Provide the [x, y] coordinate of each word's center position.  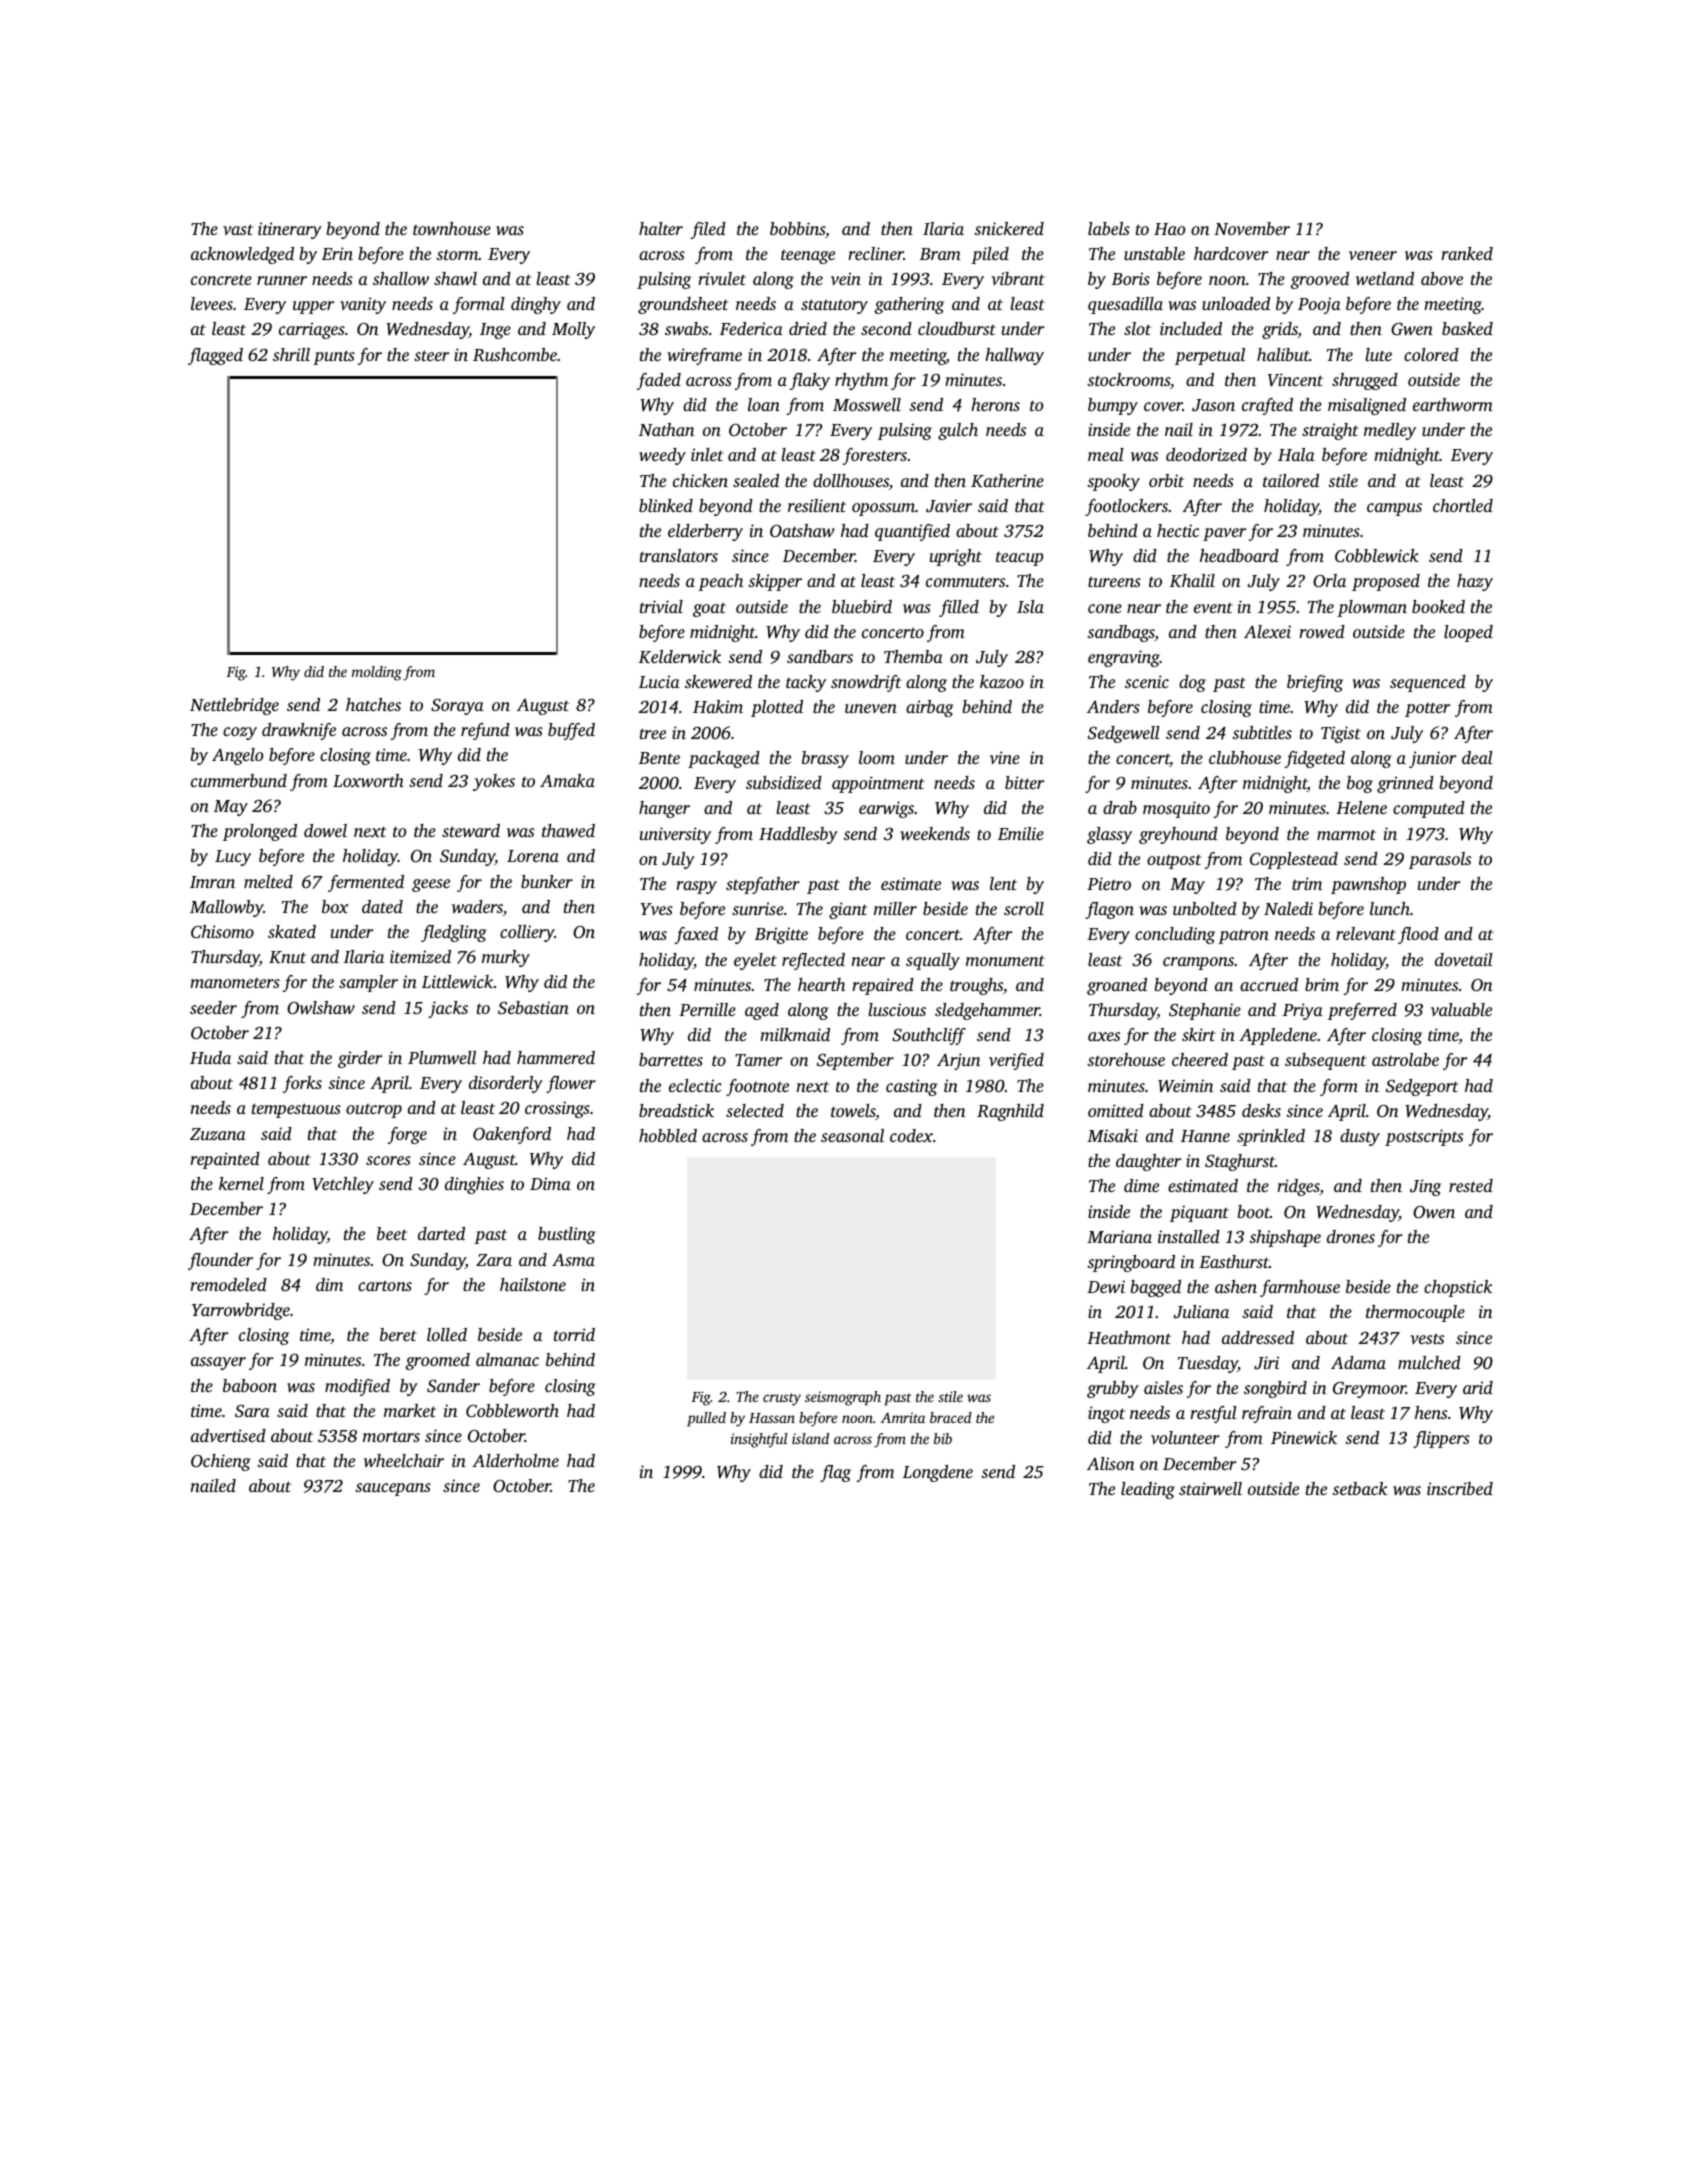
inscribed [1460, 1488]
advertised [228, 1435]
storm [457, 254]
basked [1467, 328]
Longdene [938, 1473]
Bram [940, 254]
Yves [656, 909]
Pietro [1109, 883]
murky [506, 958]
